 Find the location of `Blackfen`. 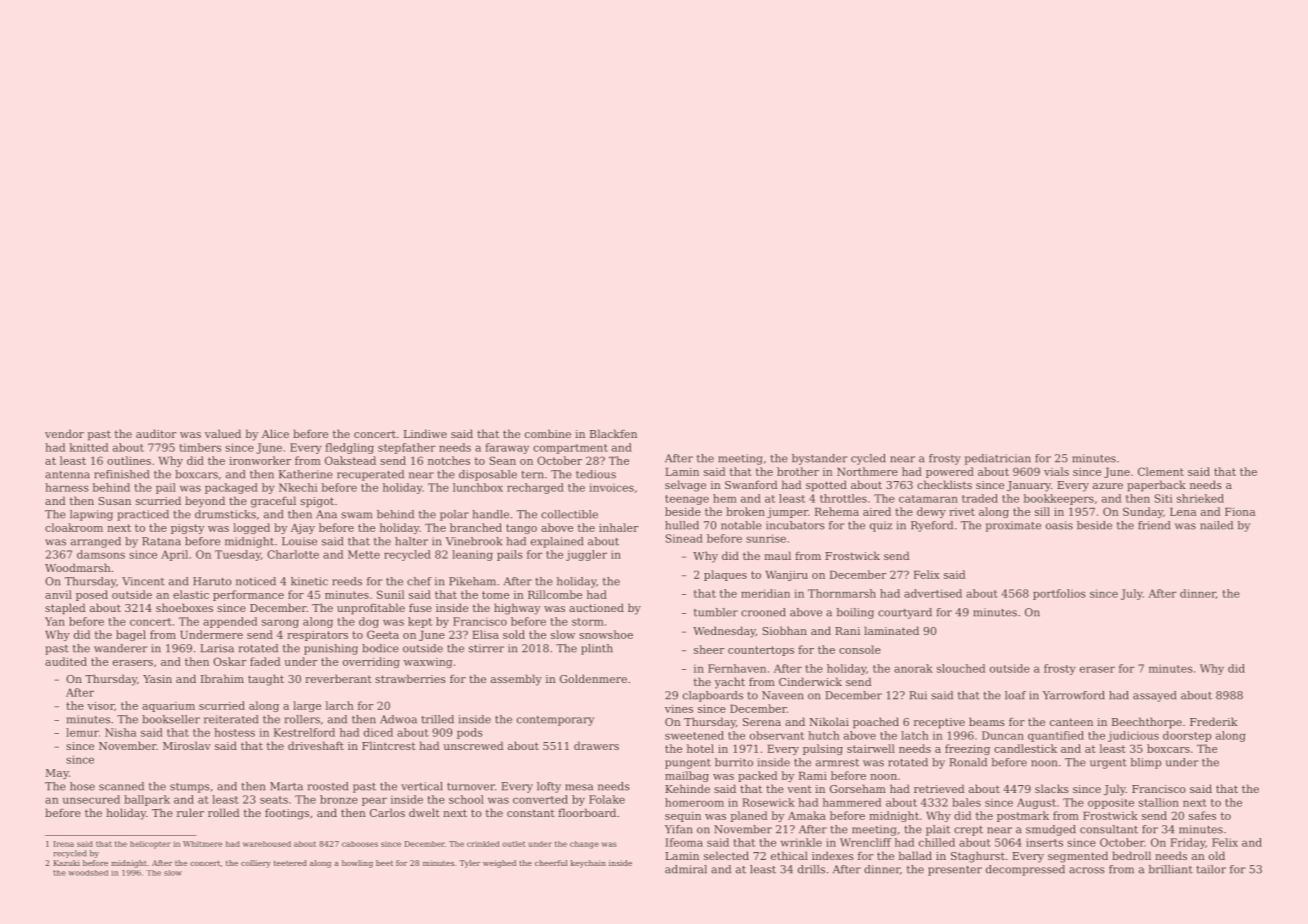

Blackfen is located at coordinates (613, 433).
